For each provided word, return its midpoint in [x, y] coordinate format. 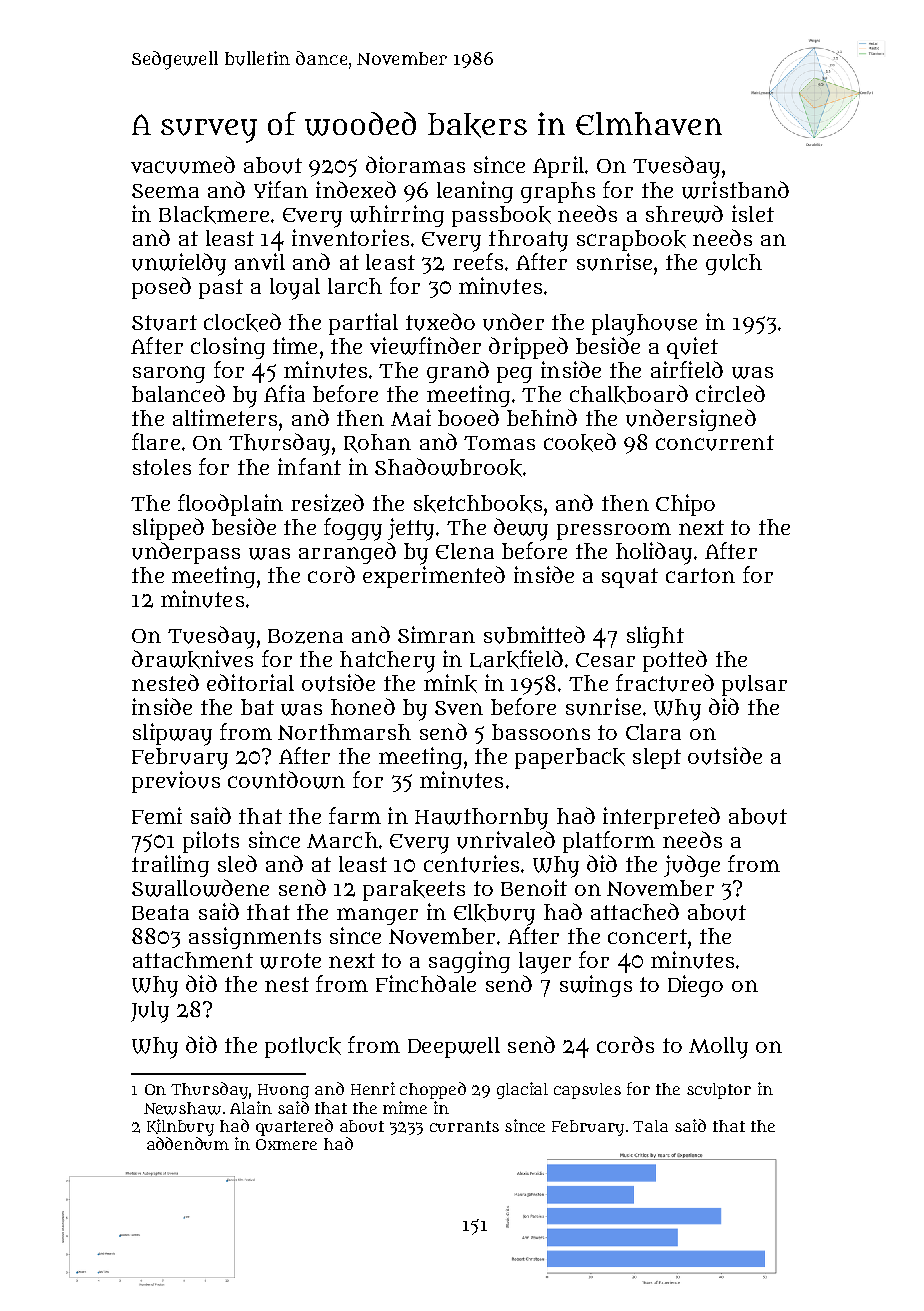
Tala [650, 1126]
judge [692, 866]
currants [464, 1126]
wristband [735, 190]
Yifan [281, 189]
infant [309, 466]
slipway [172, 734]
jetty [411, 529]
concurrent [715, 443]
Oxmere [286, 1144]
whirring [397, 216]
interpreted [661, 818]
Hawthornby [481, 819]
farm [355, 815]
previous [176, 782]
